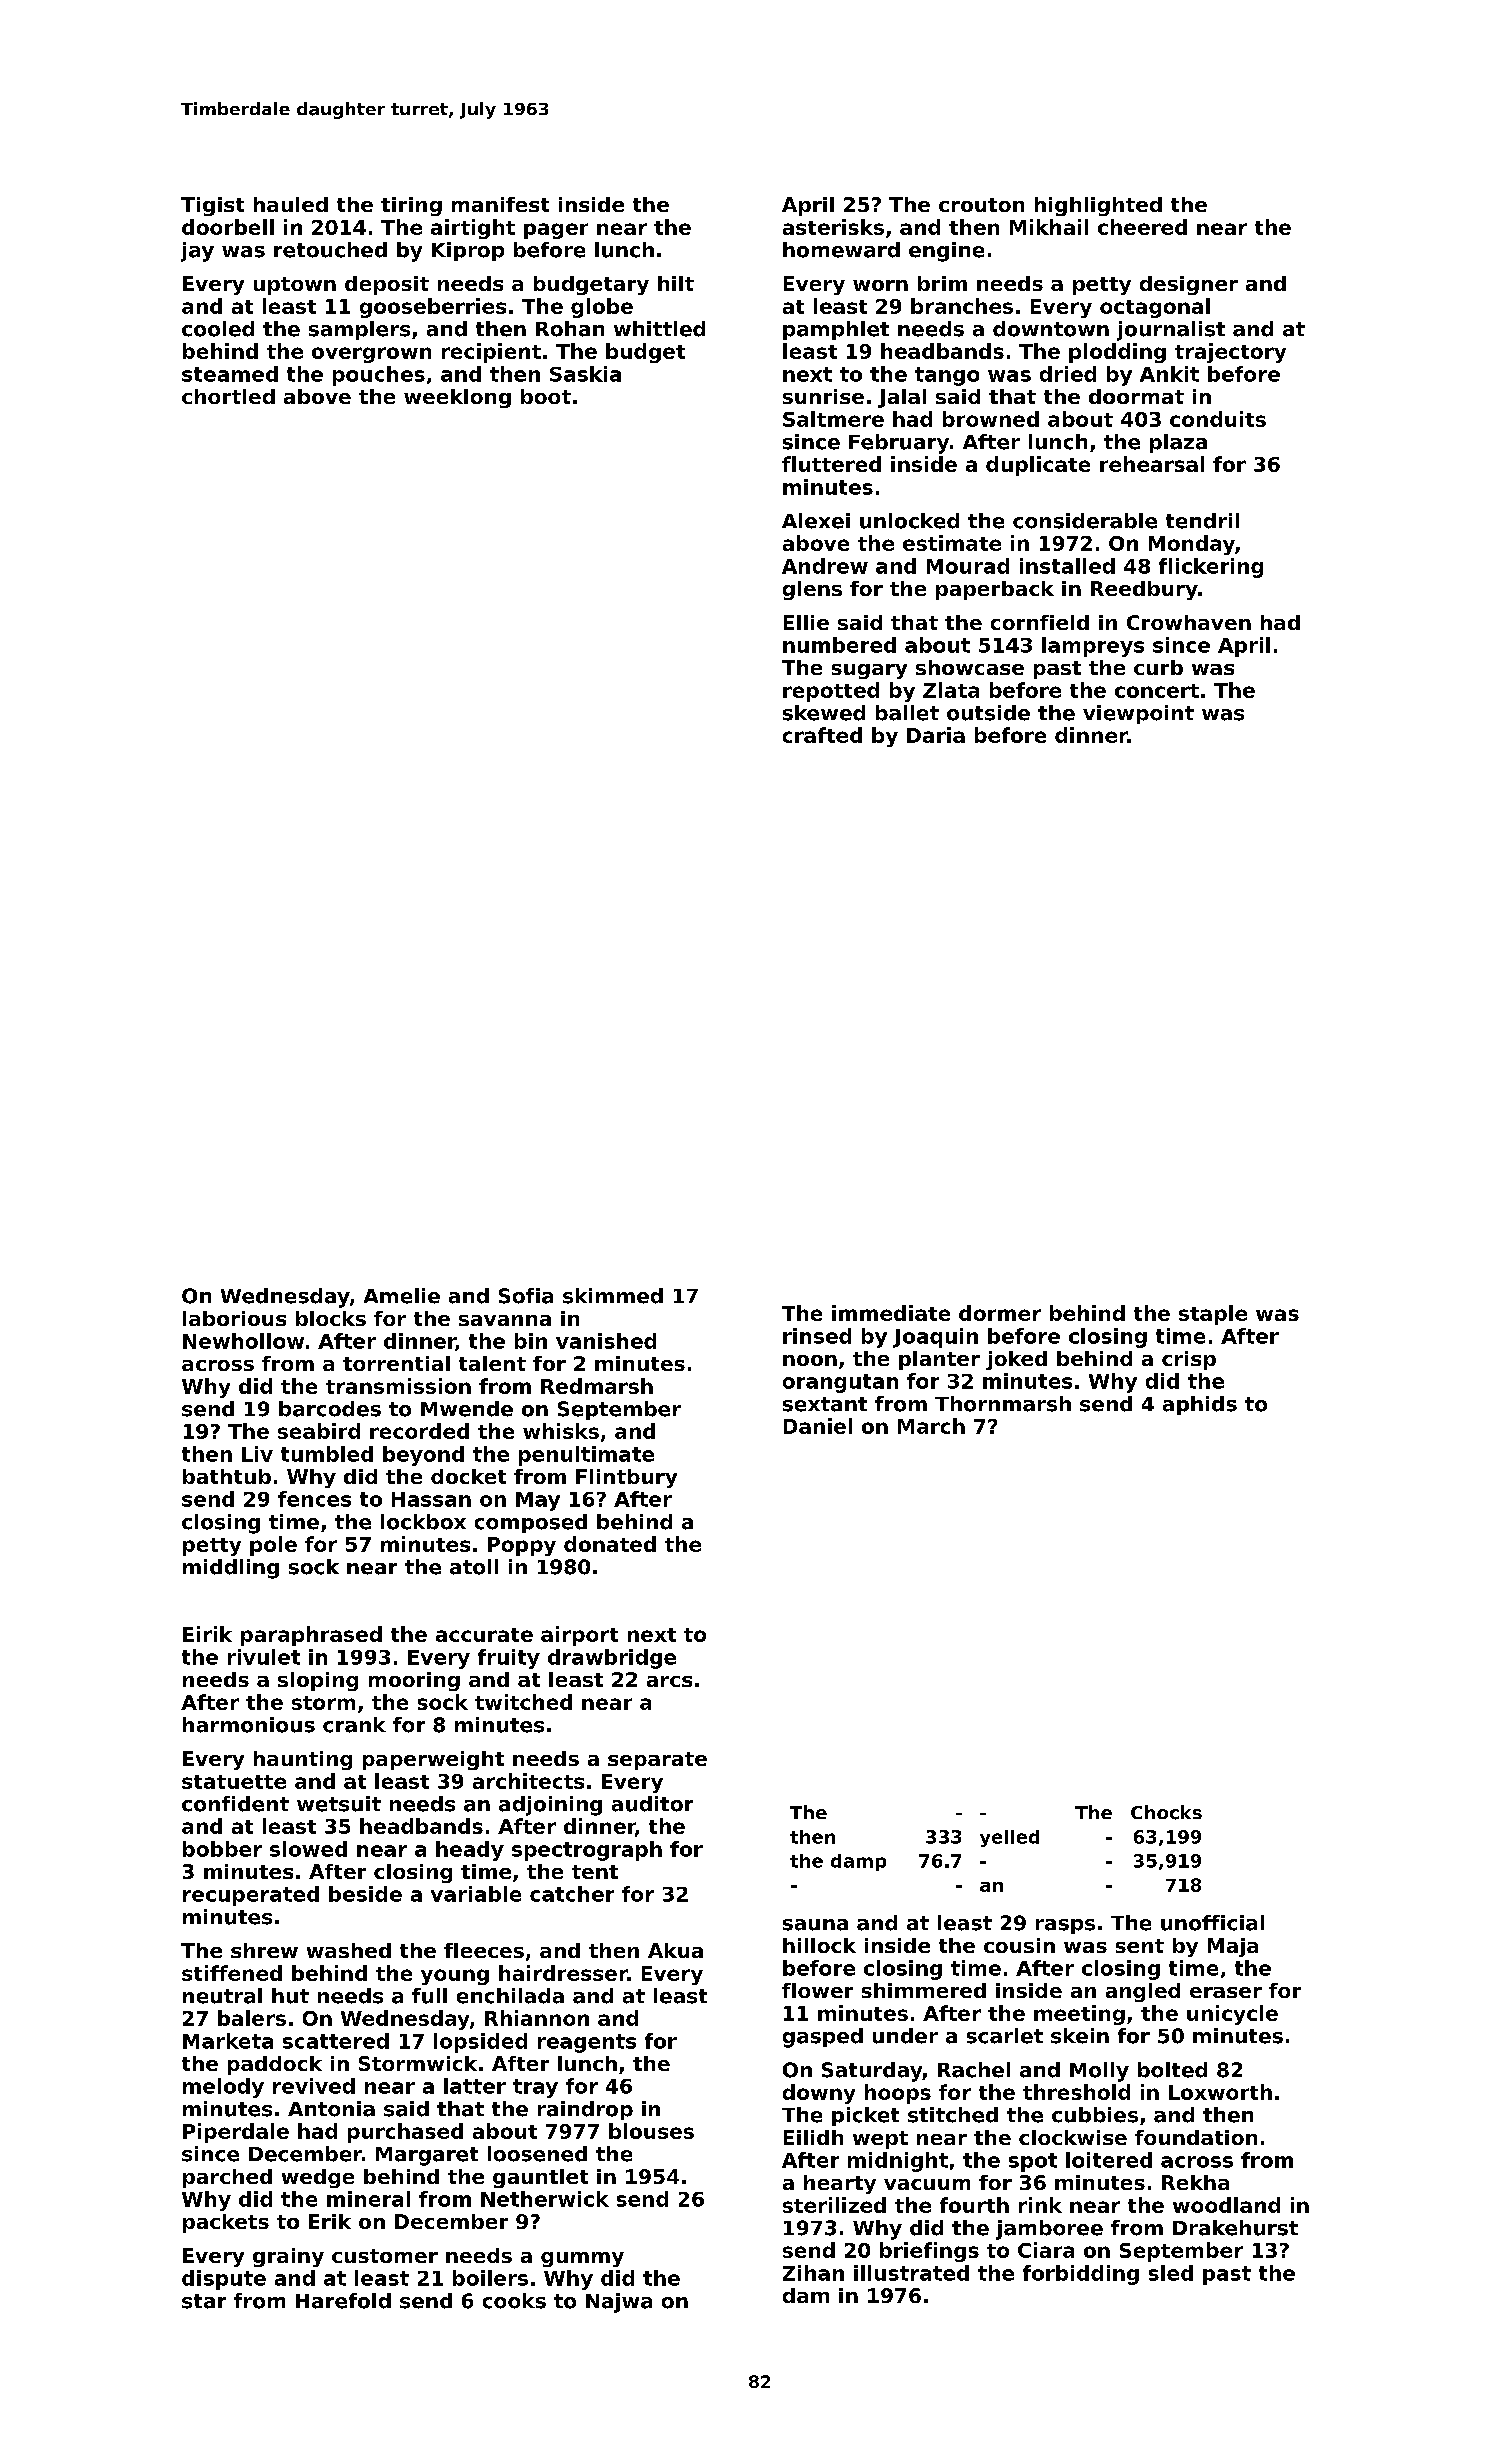 The height and width of the document is (2464, 1496). Describe the element at coordinates (1232, 2015) in the document. I see `unicycle` at that location.
